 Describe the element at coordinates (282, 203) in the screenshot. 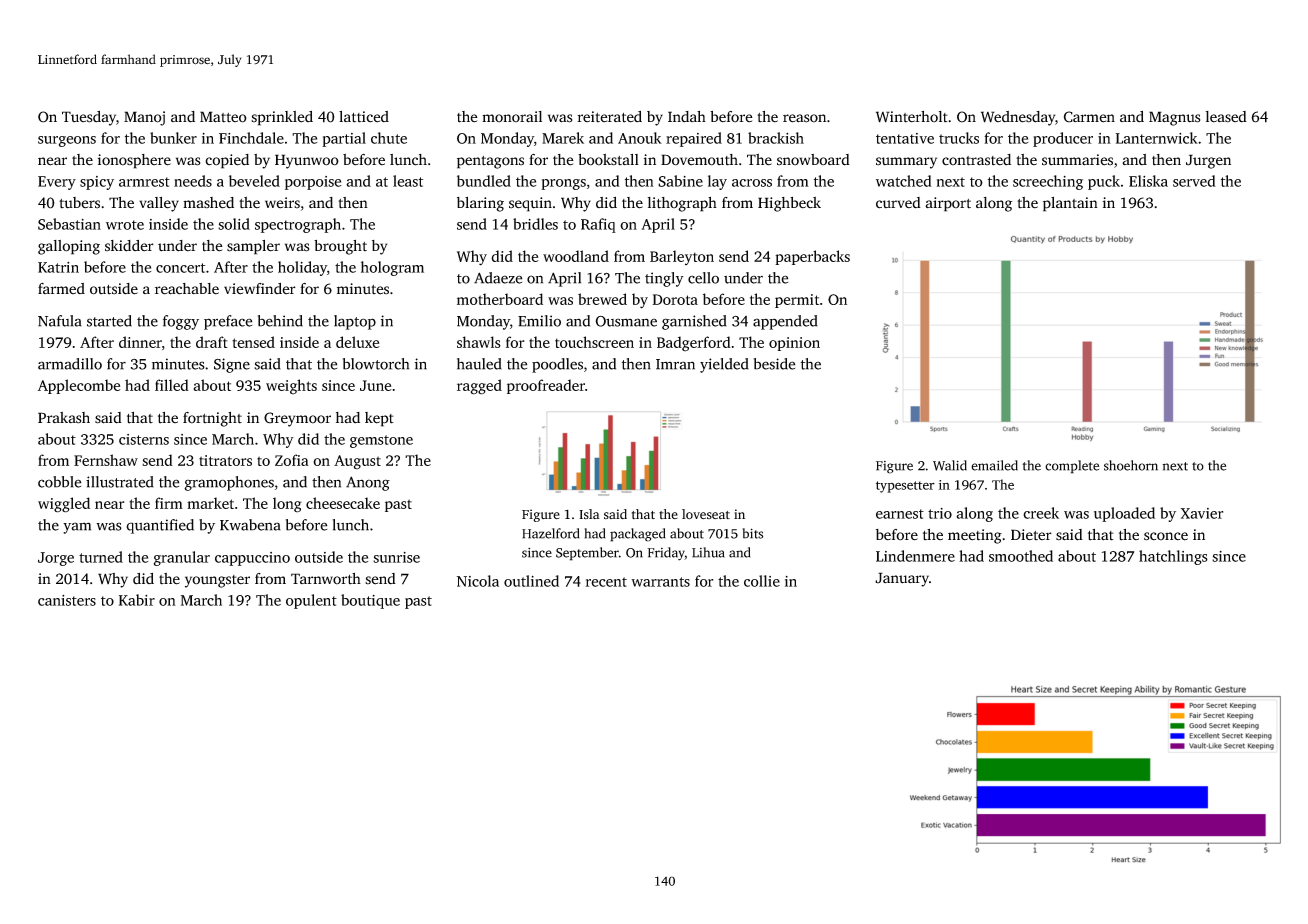

I see `weirs` at that location.
